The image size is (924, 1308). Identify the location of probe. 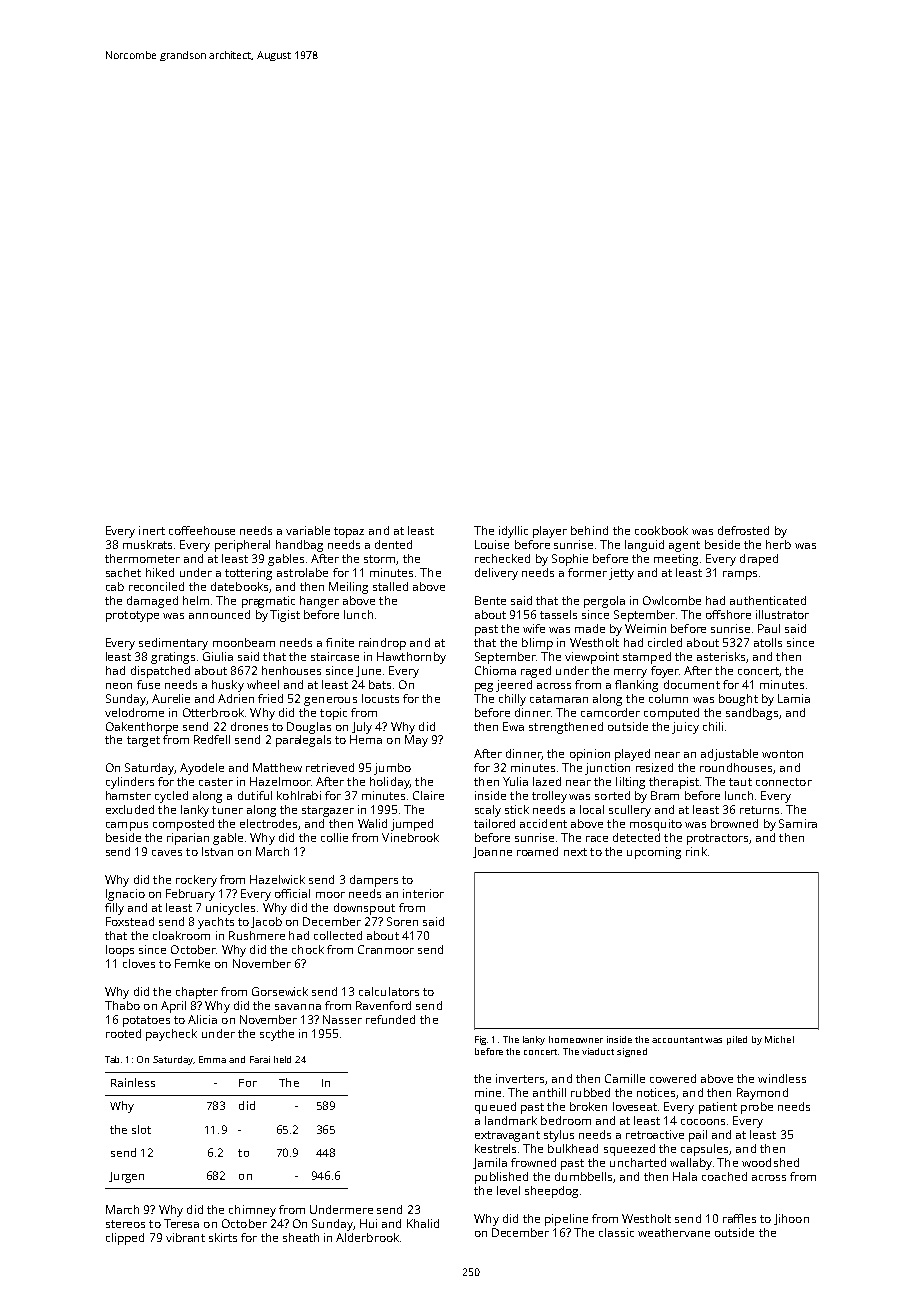
(757, 1108).
